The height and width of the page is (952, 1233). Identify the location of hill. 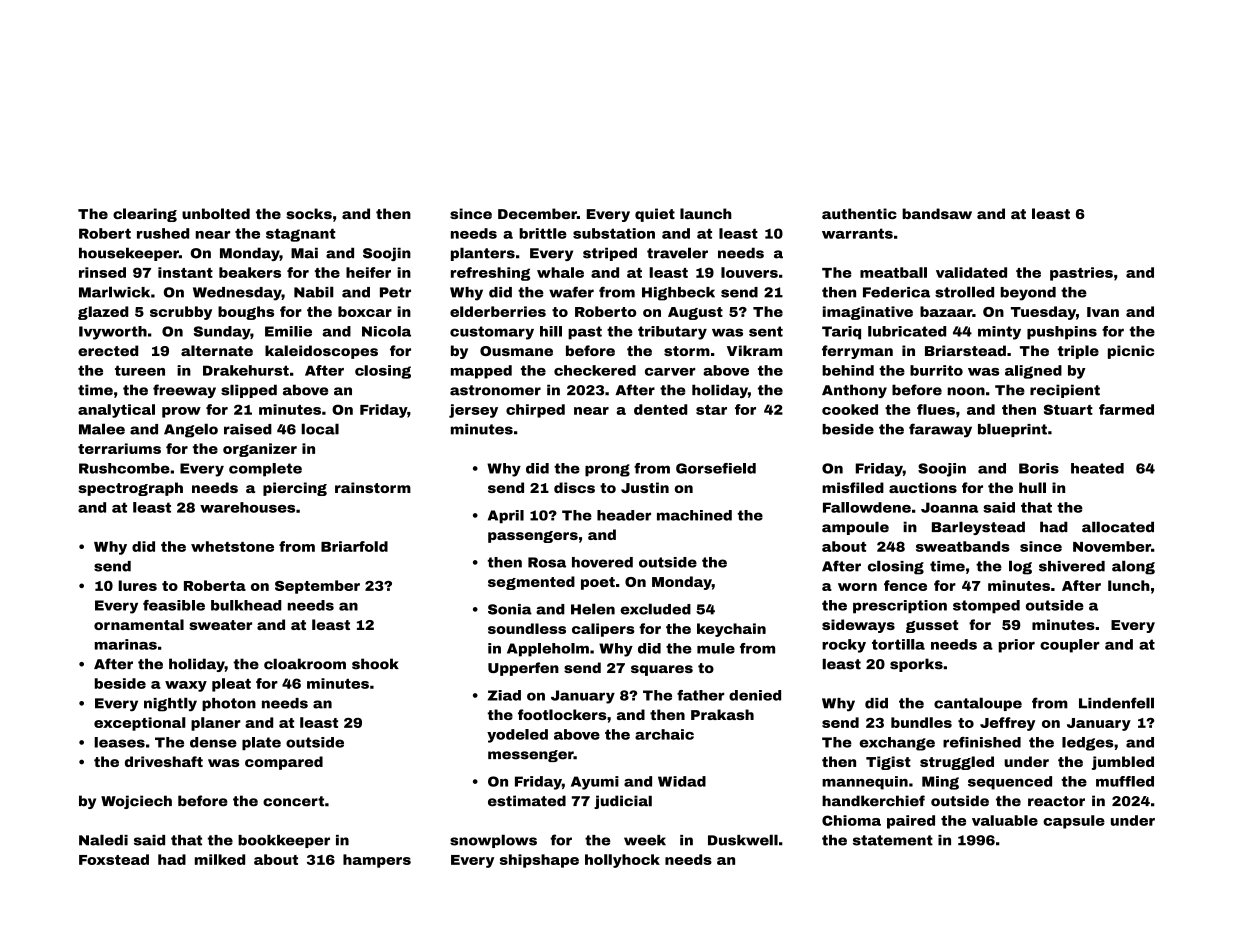
(551, 331).
